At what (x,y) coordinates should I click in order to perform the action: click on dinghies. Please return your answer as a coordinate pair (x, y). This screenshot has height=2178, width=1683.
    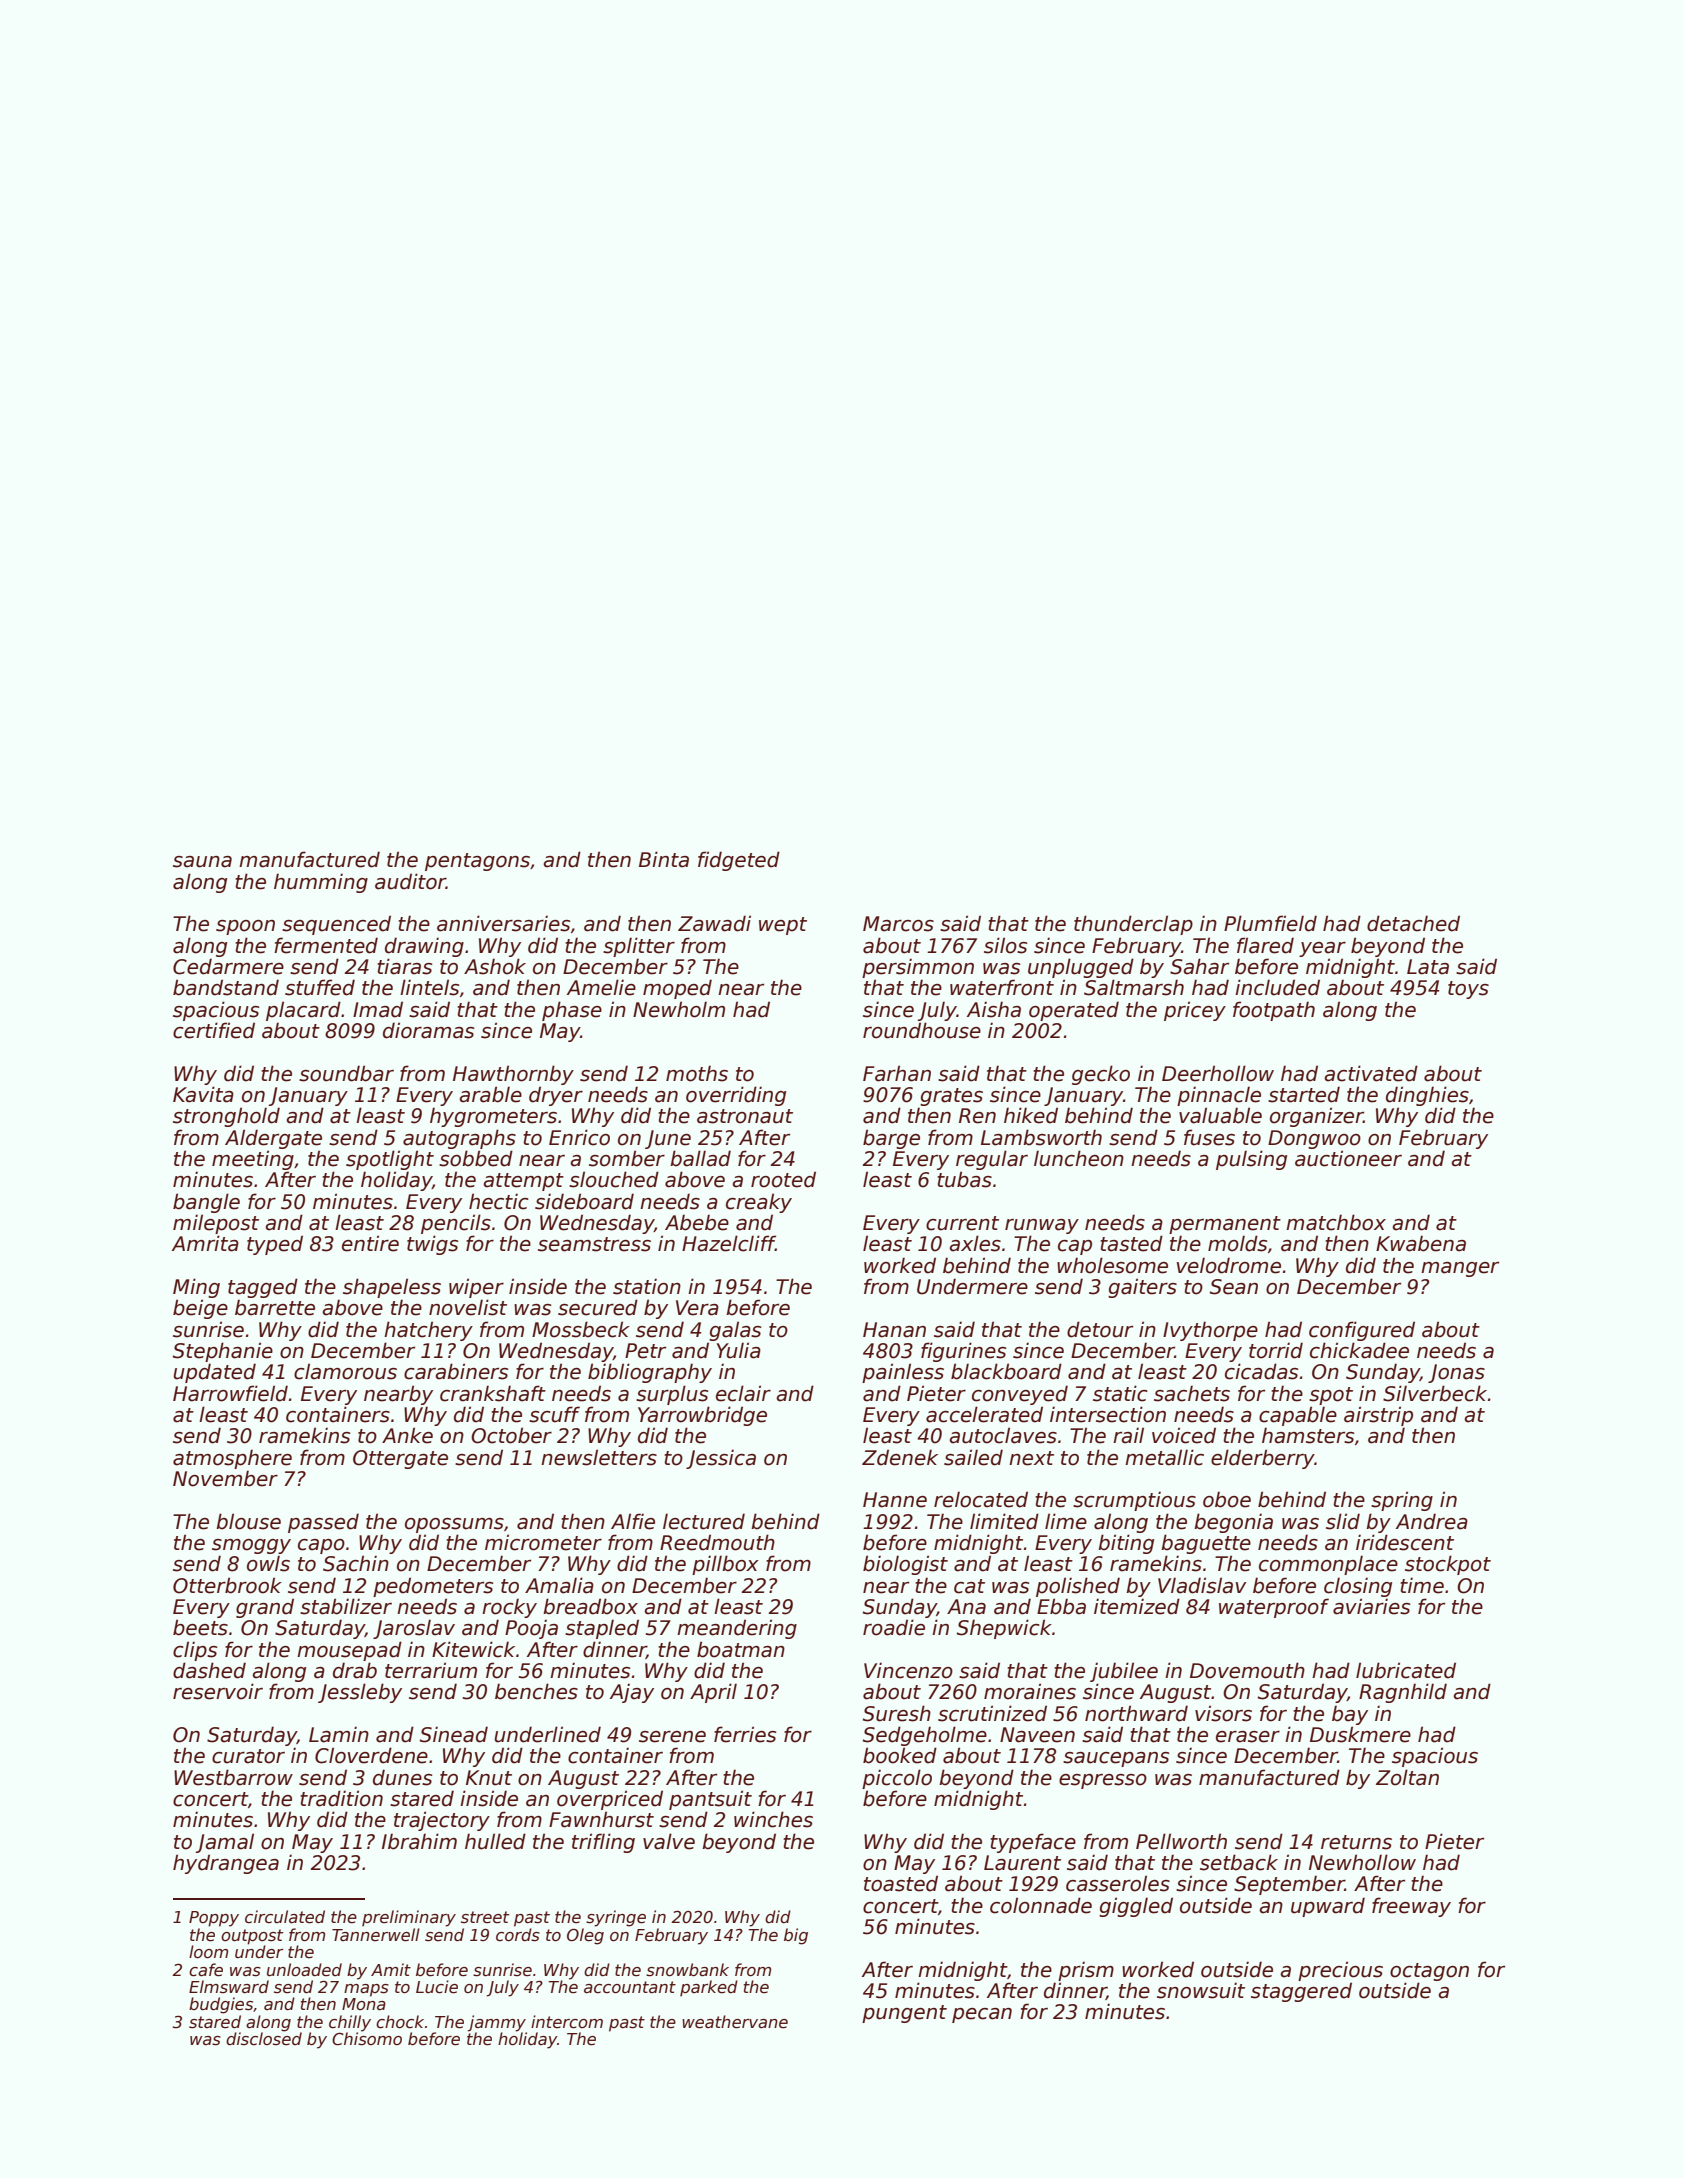
    Looking at the image, I should click on (1427, 1096).
